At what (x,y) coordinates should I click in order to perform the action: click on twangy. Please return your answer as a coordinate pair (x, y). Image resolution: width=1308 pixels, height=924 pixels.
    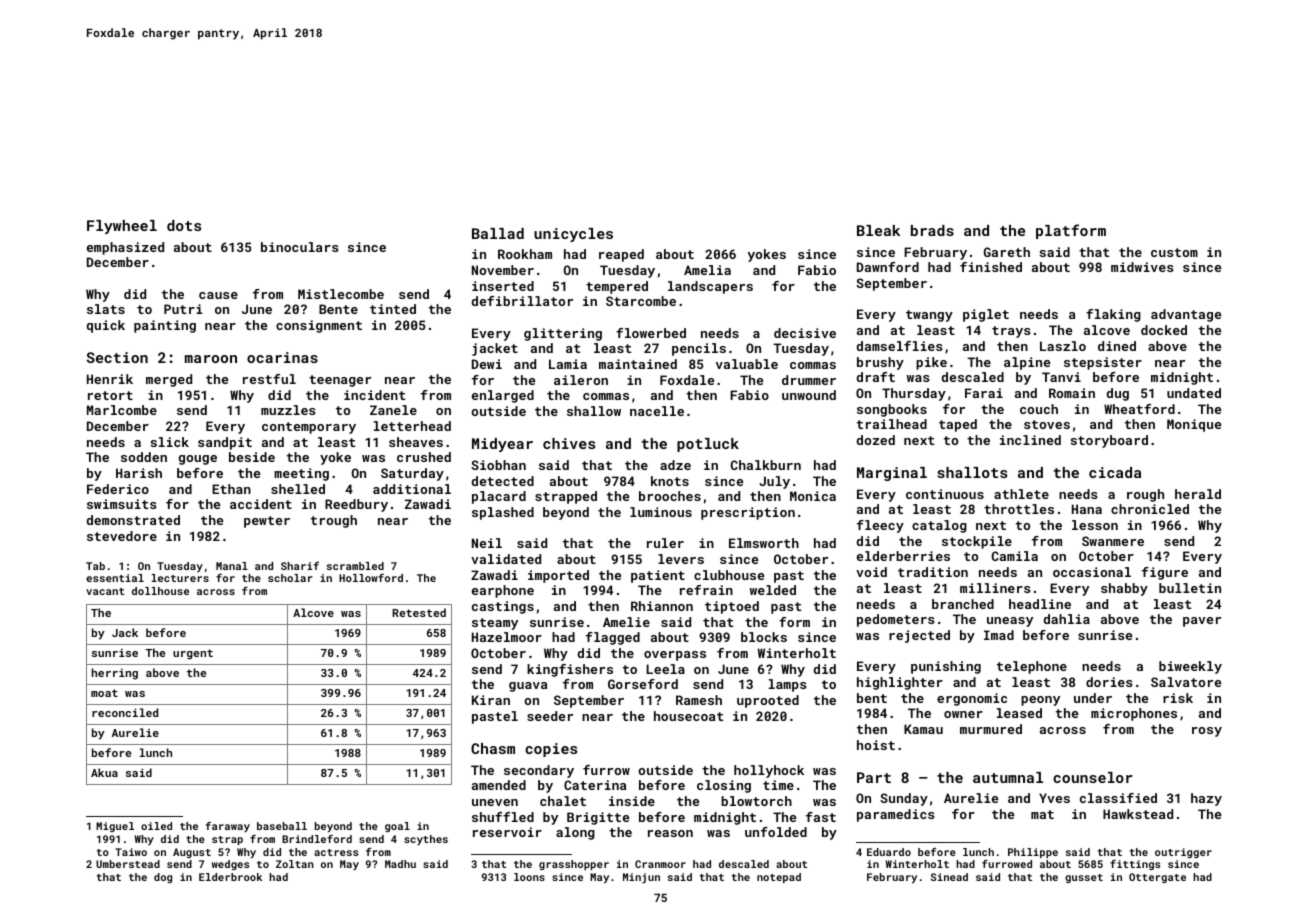
    Looking at the image, I should click on (929, 316).
